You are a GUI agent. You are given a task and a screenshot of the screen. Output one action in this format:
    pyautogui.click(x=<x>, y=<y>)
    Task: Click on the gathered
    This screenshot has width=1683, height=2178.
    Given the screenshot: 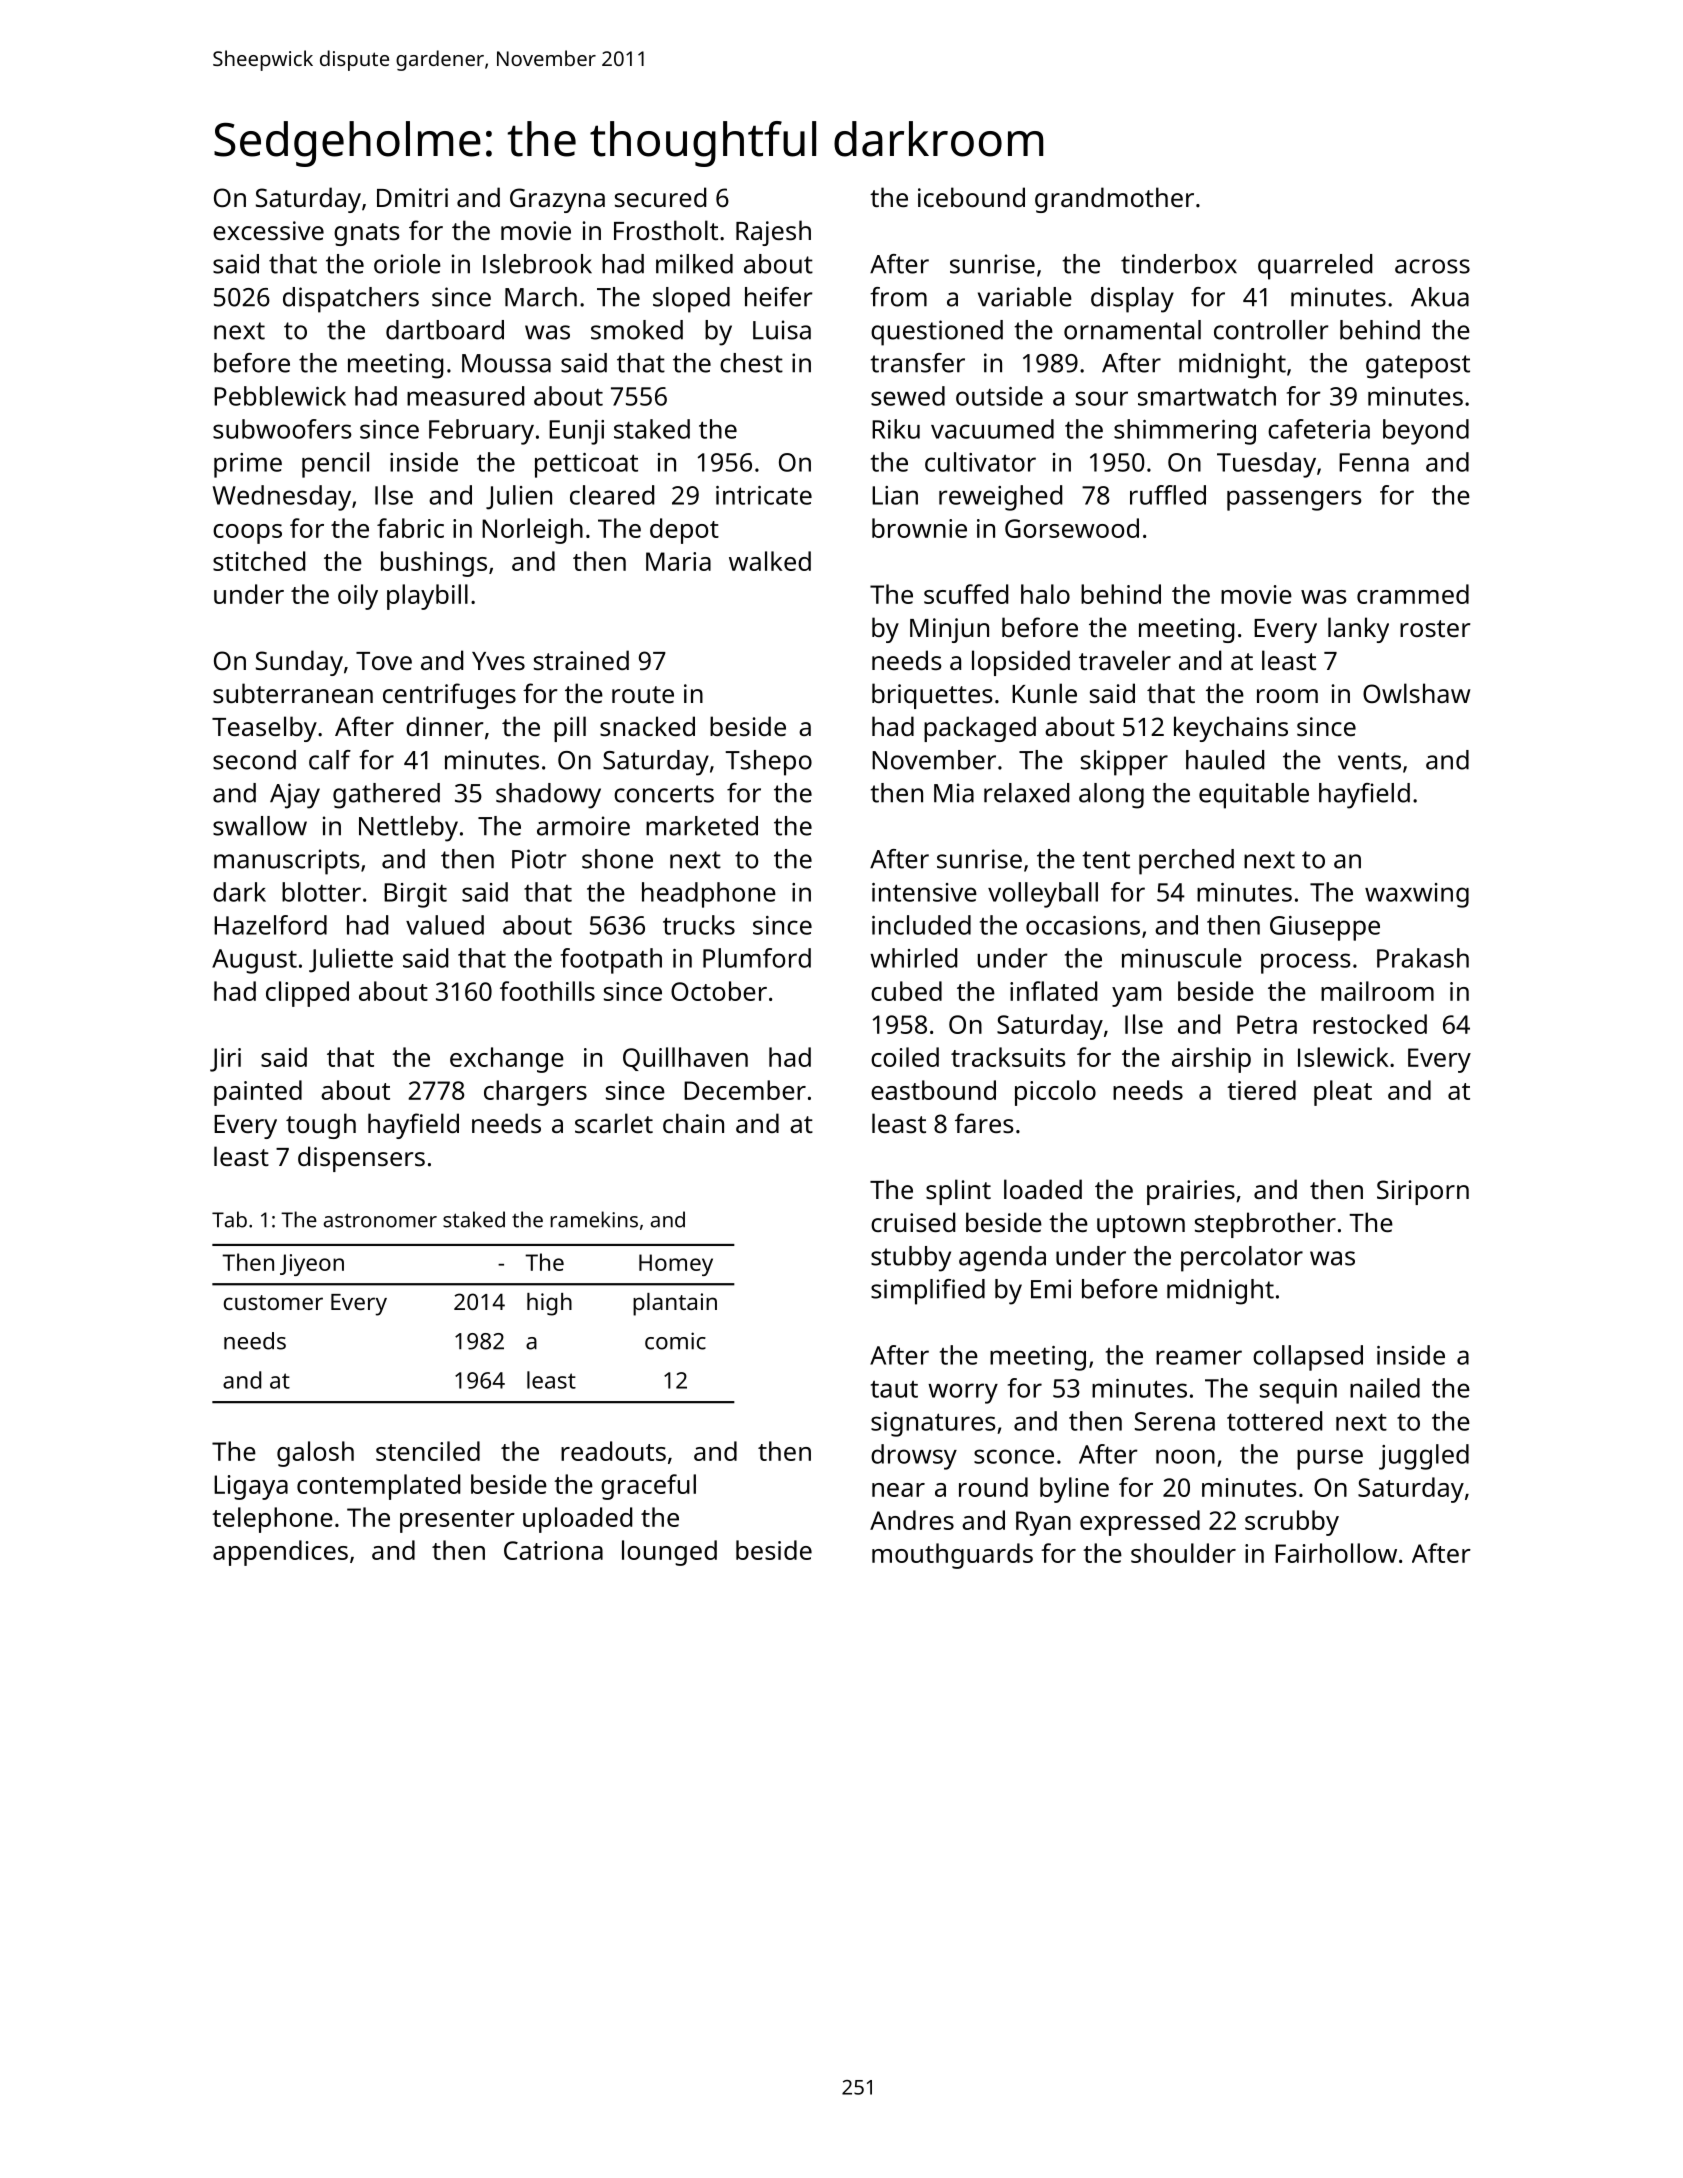 What is the action you would take?
    pyautogui.click(x=386, y=796)
